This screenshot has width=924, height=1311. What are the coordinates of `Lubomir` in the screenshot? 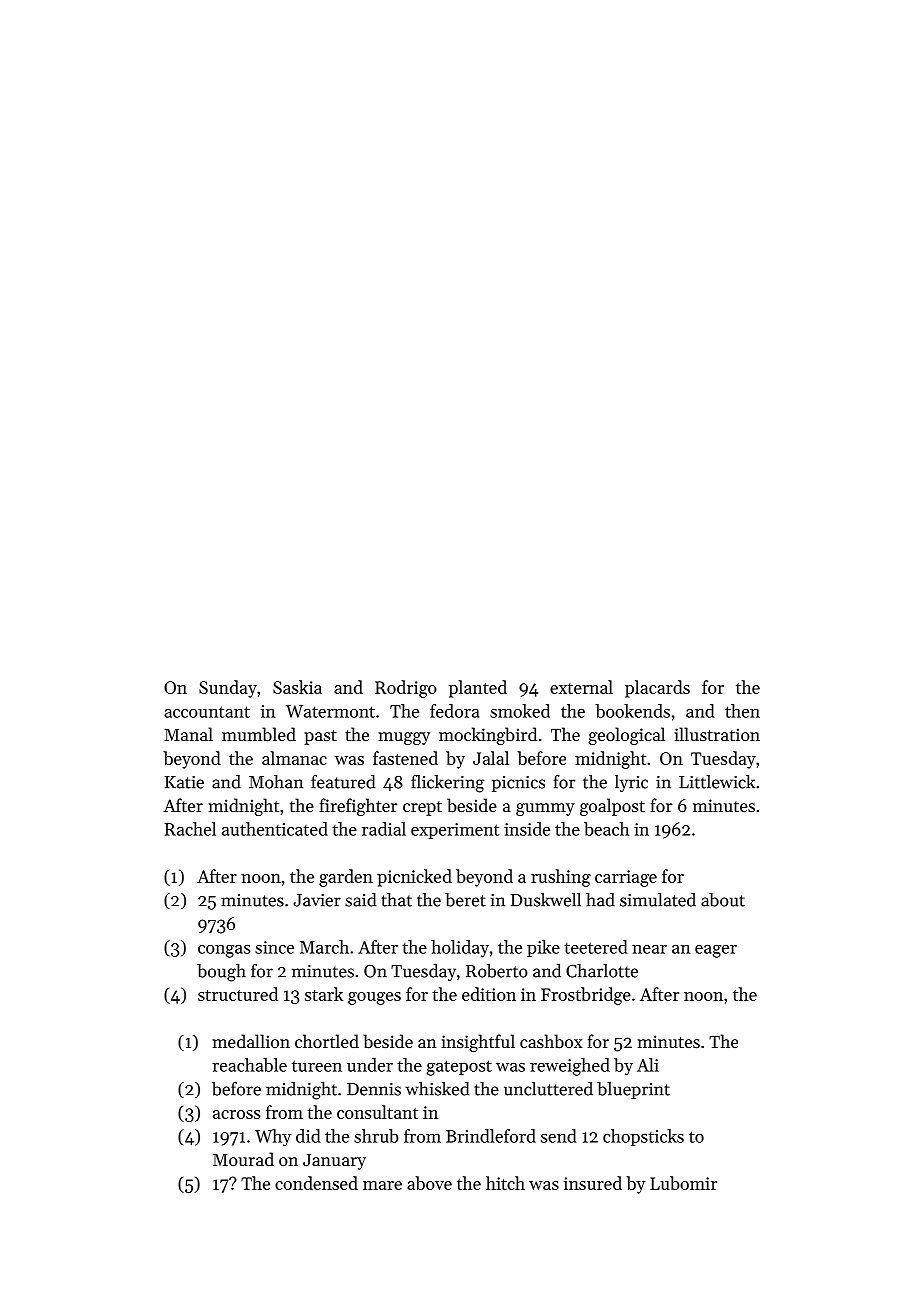 It's located at (683, 1183).
